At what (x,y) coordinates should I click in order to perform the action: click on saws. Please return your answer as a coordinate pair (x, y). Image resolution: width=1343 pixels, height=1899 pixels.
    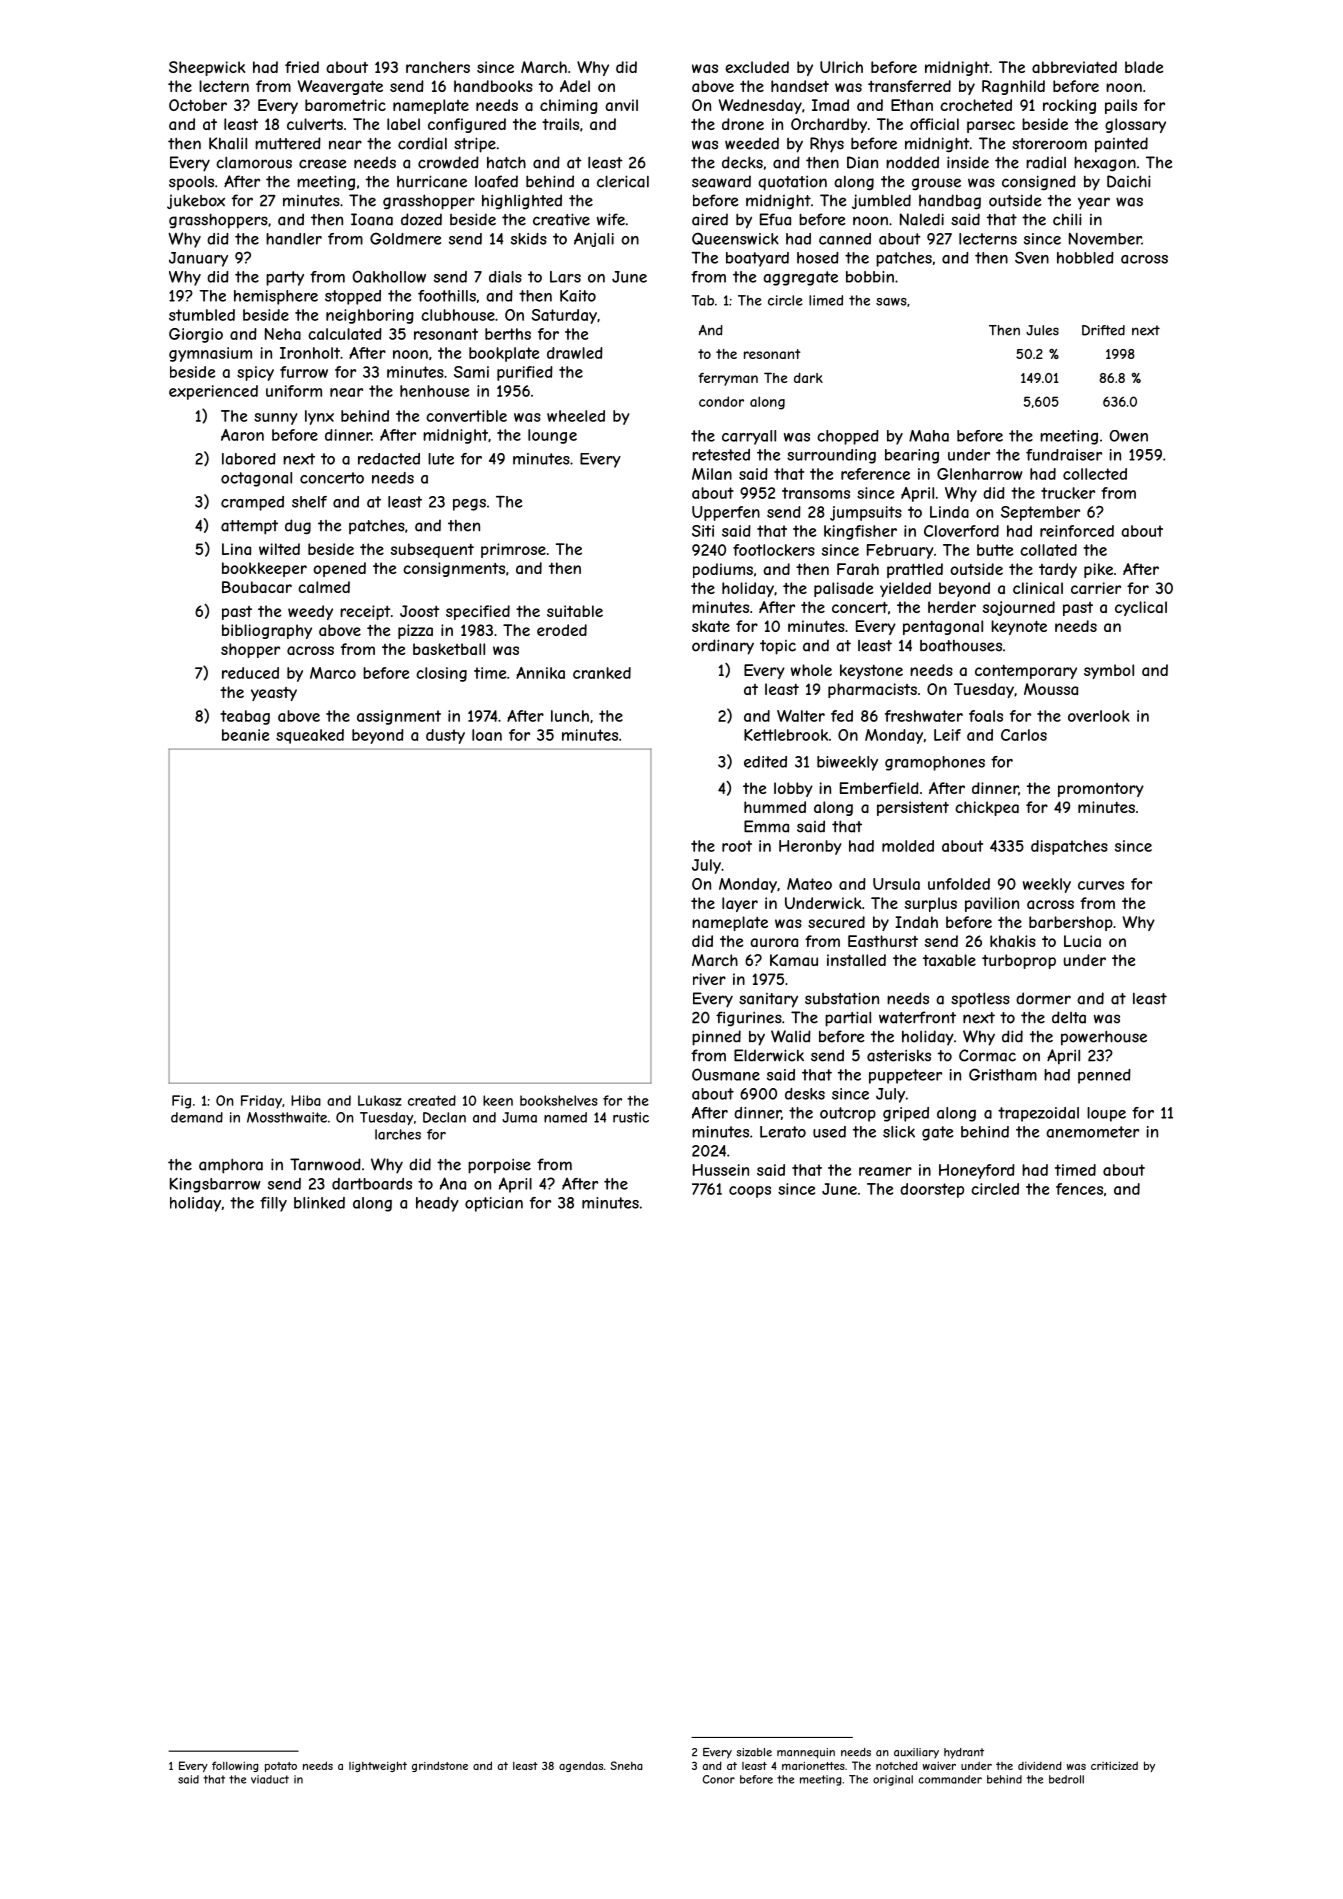
    Looking at the image, I should click on (891, 302).
